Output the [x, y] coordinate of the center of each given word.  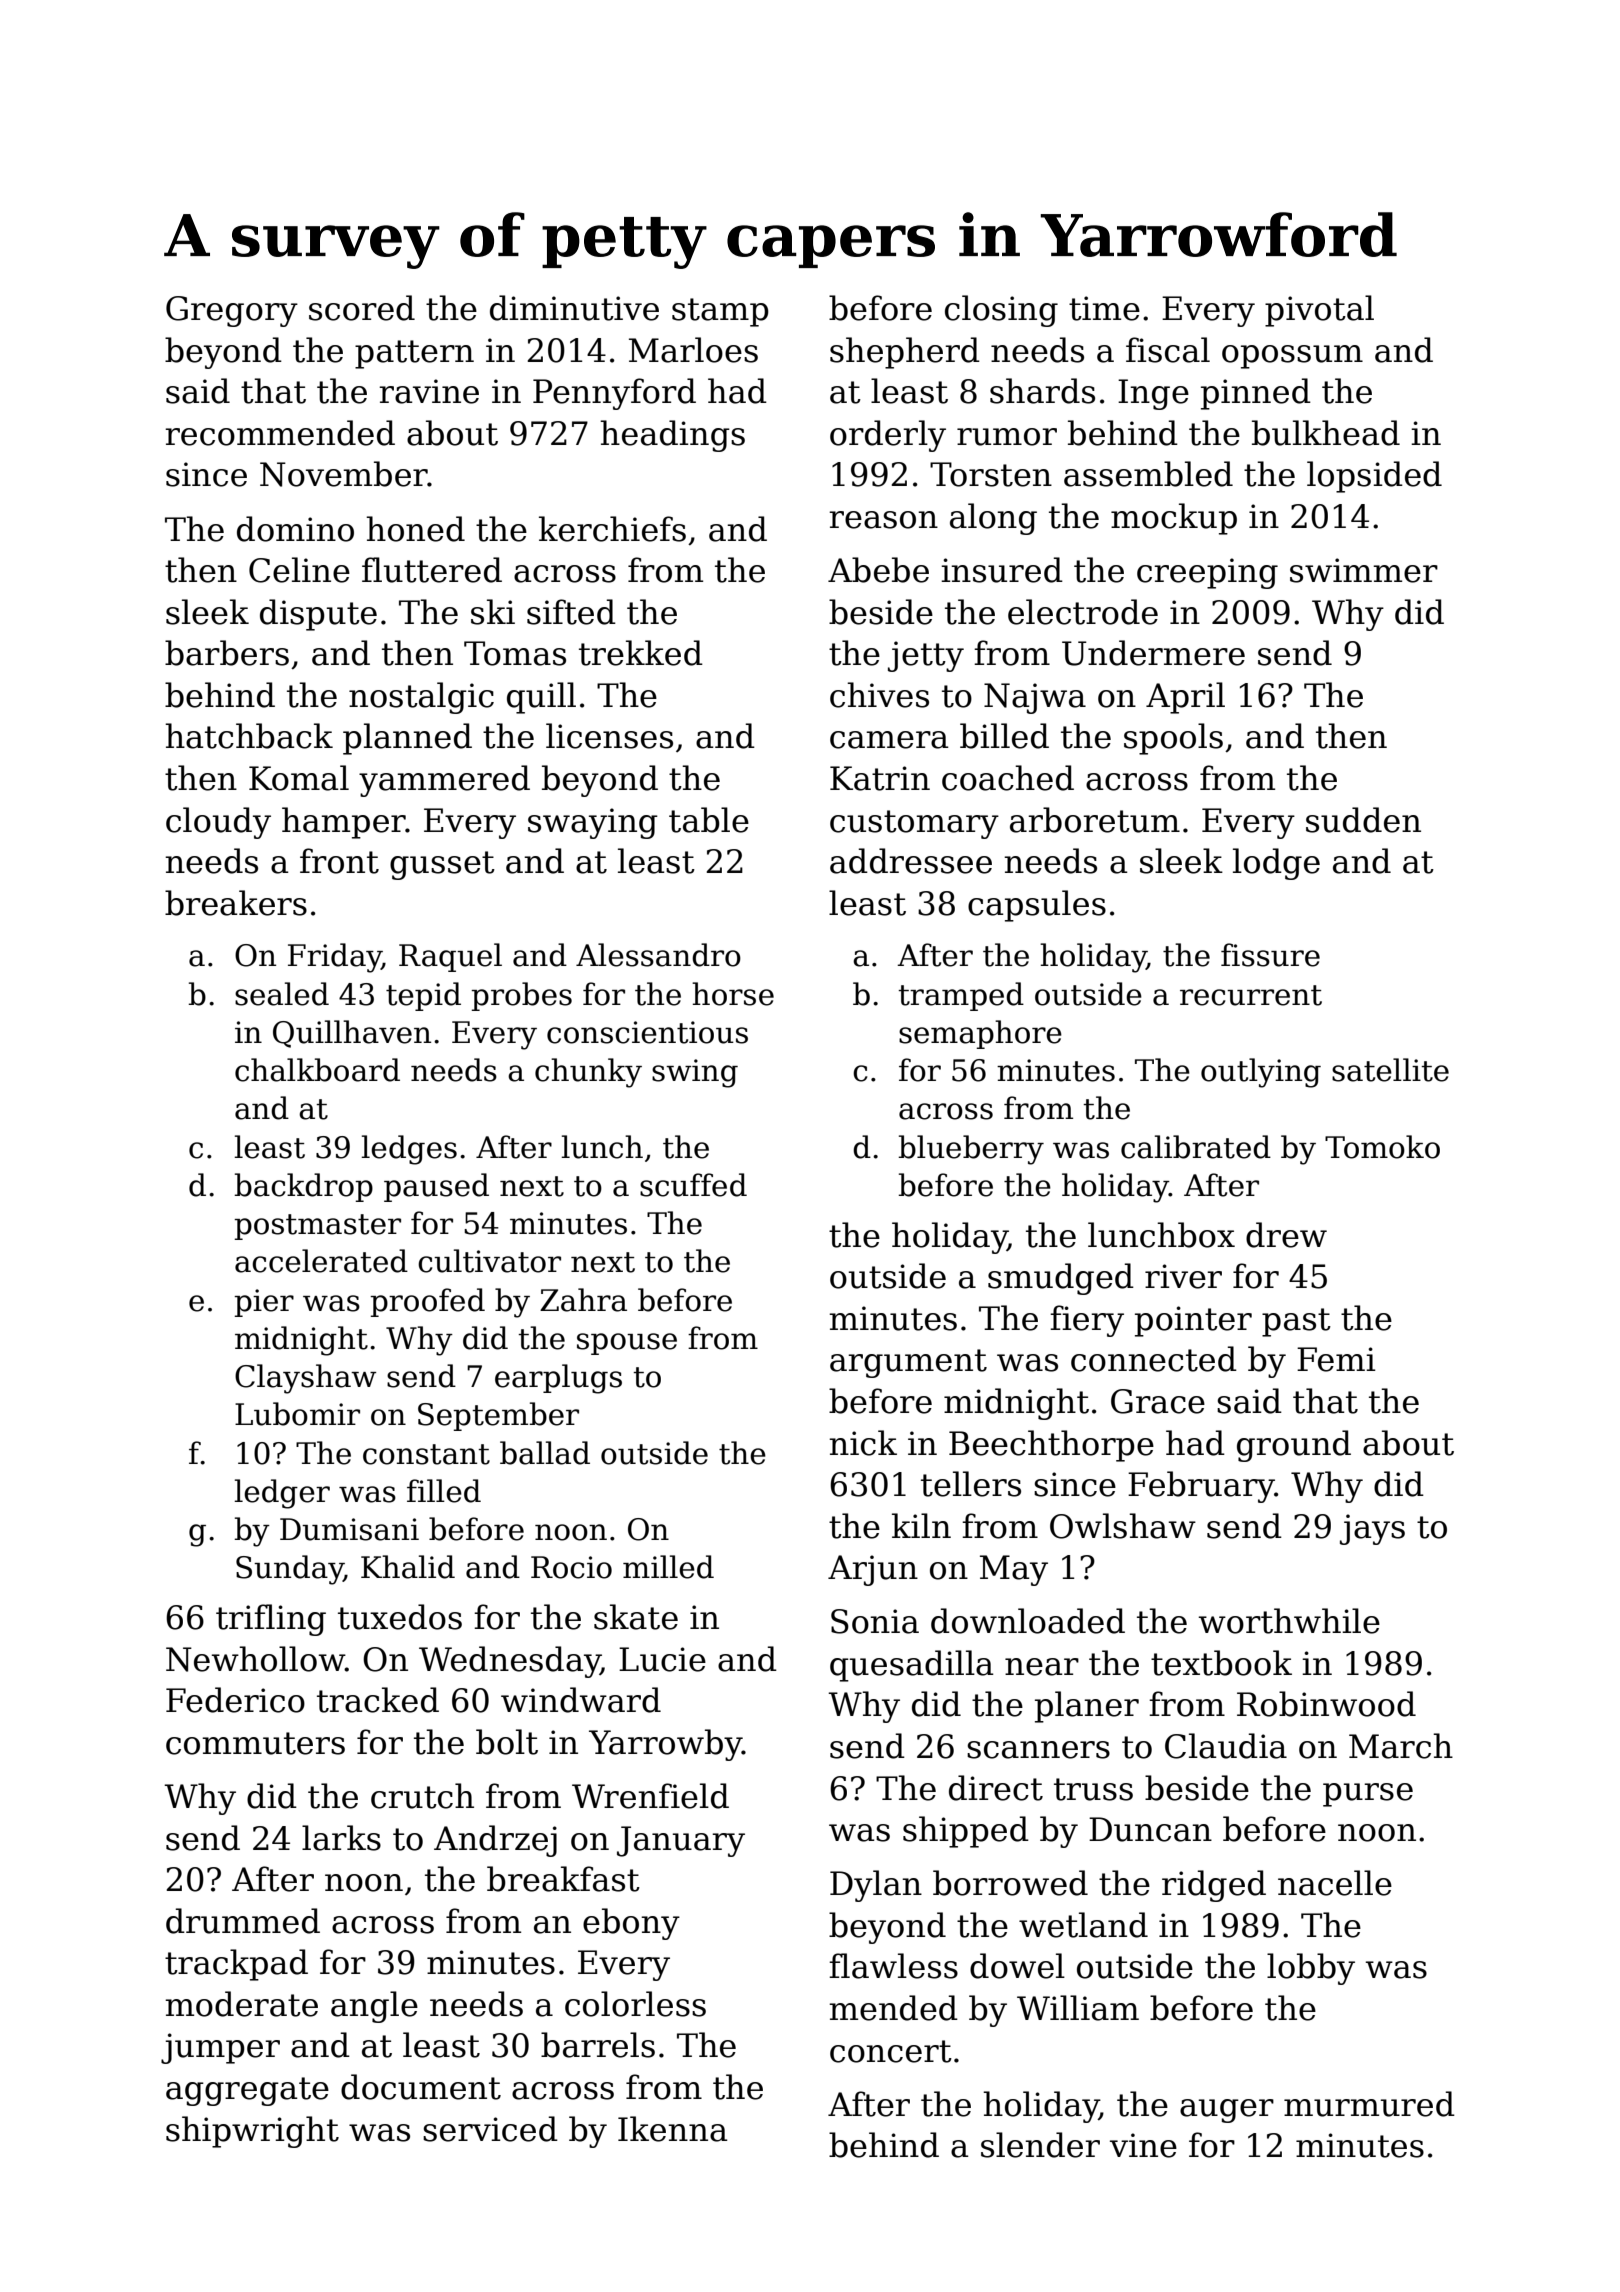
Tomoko [1382, 1147]
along [993, 519]
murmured [1369, 2104]
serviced [490, 2129]
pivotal [1319, 311]
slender [1040, 2145]
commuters [255, 1743]
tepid [423, 996]
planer [1087, 1707]
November [344, 474]
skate [636, 1617]
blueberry [971, 1150]
